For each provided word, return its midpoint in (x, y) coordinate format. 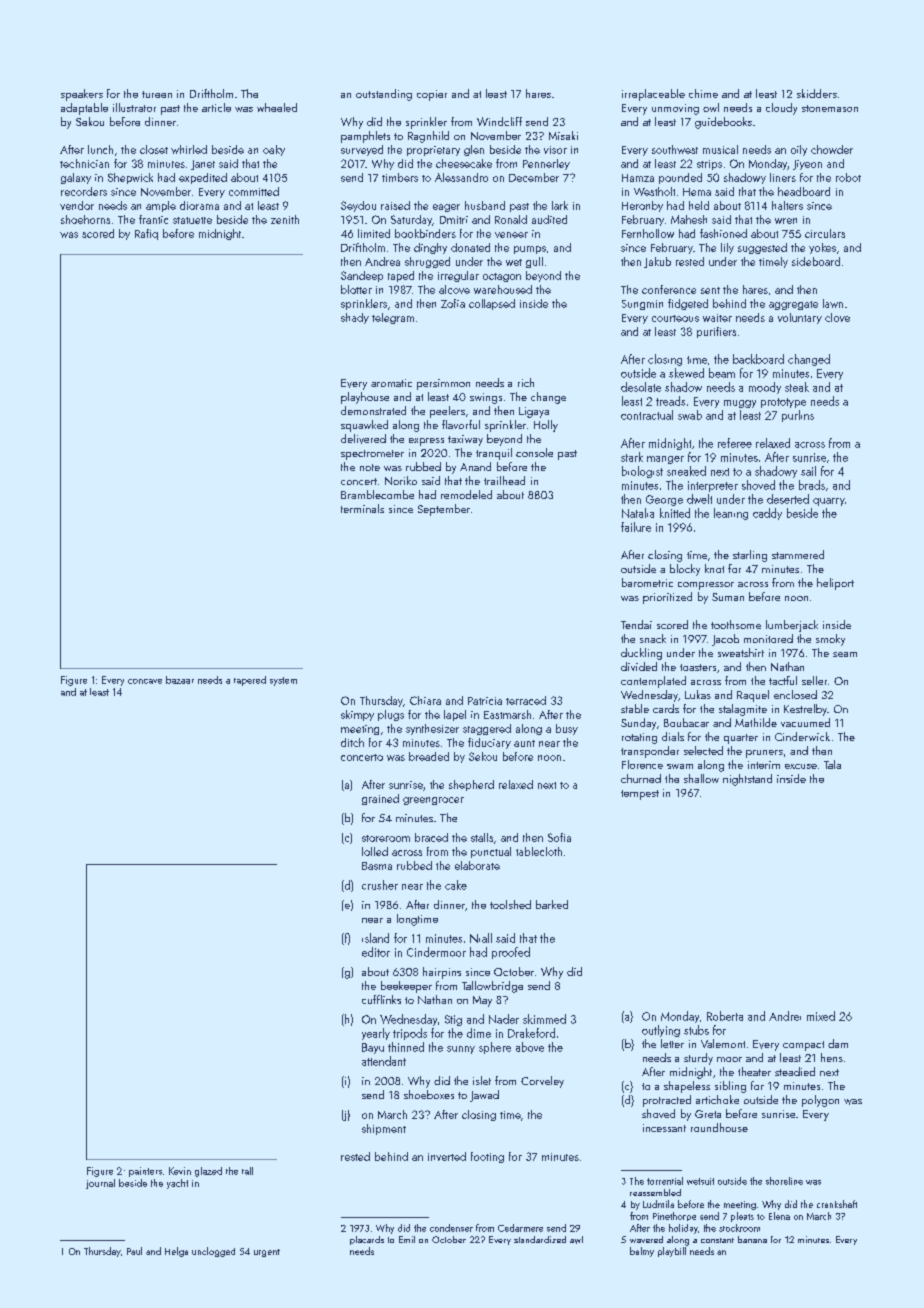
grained (380, 799)
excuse (801, 766)
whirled (189, 149)
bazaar (180, 680)
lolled (375, 851)
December (534, 177)
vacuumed (805, 722)
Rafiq (146, 234)
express (426, 442)
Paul (134, 1251)
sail (808, 471)
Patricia (485, 701)
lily (727, 248)
